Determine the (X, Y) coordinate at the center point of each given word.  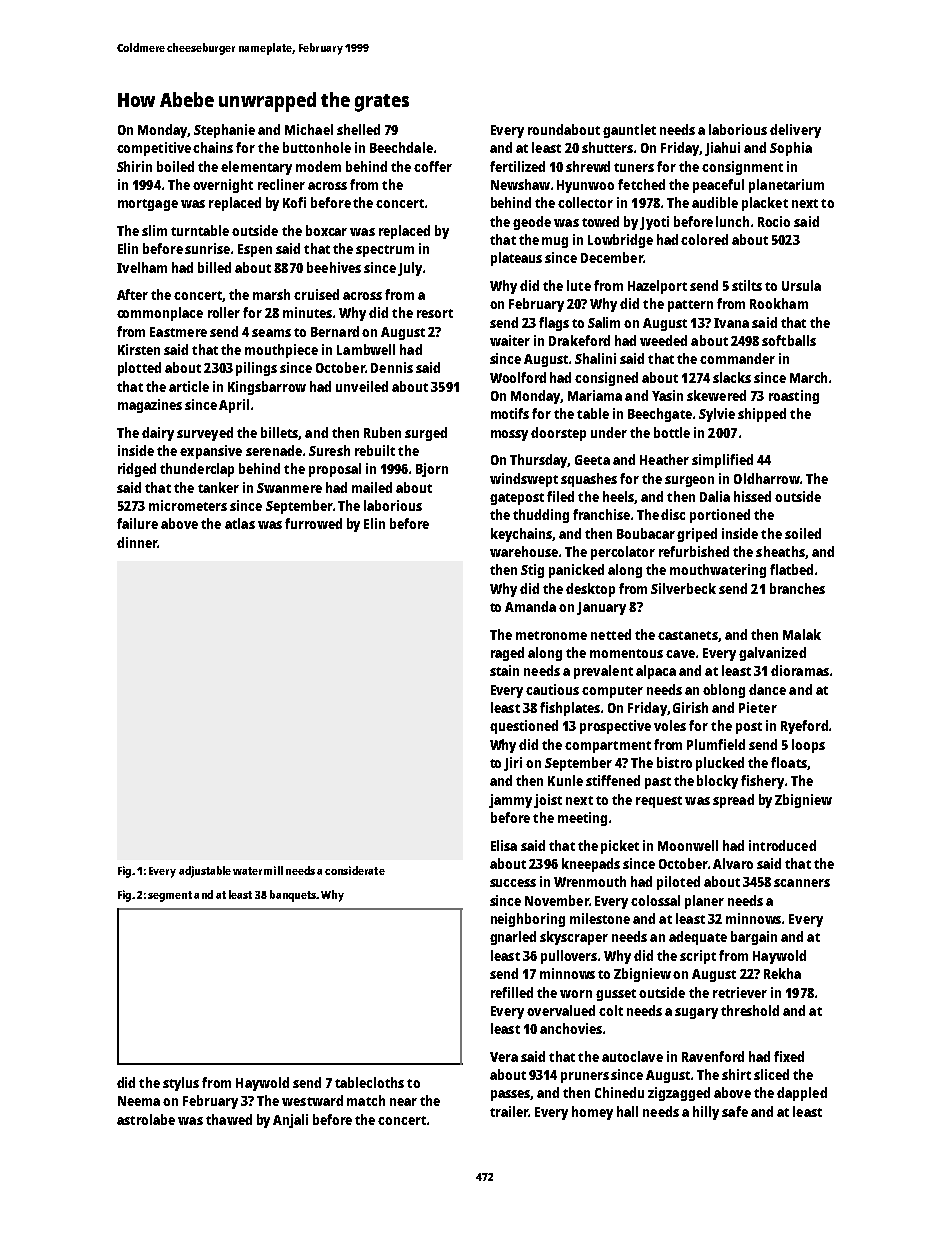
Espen (255, 250)
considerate (355, 870)
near (403, 1102)
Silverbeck (683, 588)
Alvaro (733, 863)
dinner (137, 542)
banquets (293, 896)
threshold (750, 1010)
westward (312, 1100)
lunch (732, 221)
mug (555, 242)
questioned (524, 727)
